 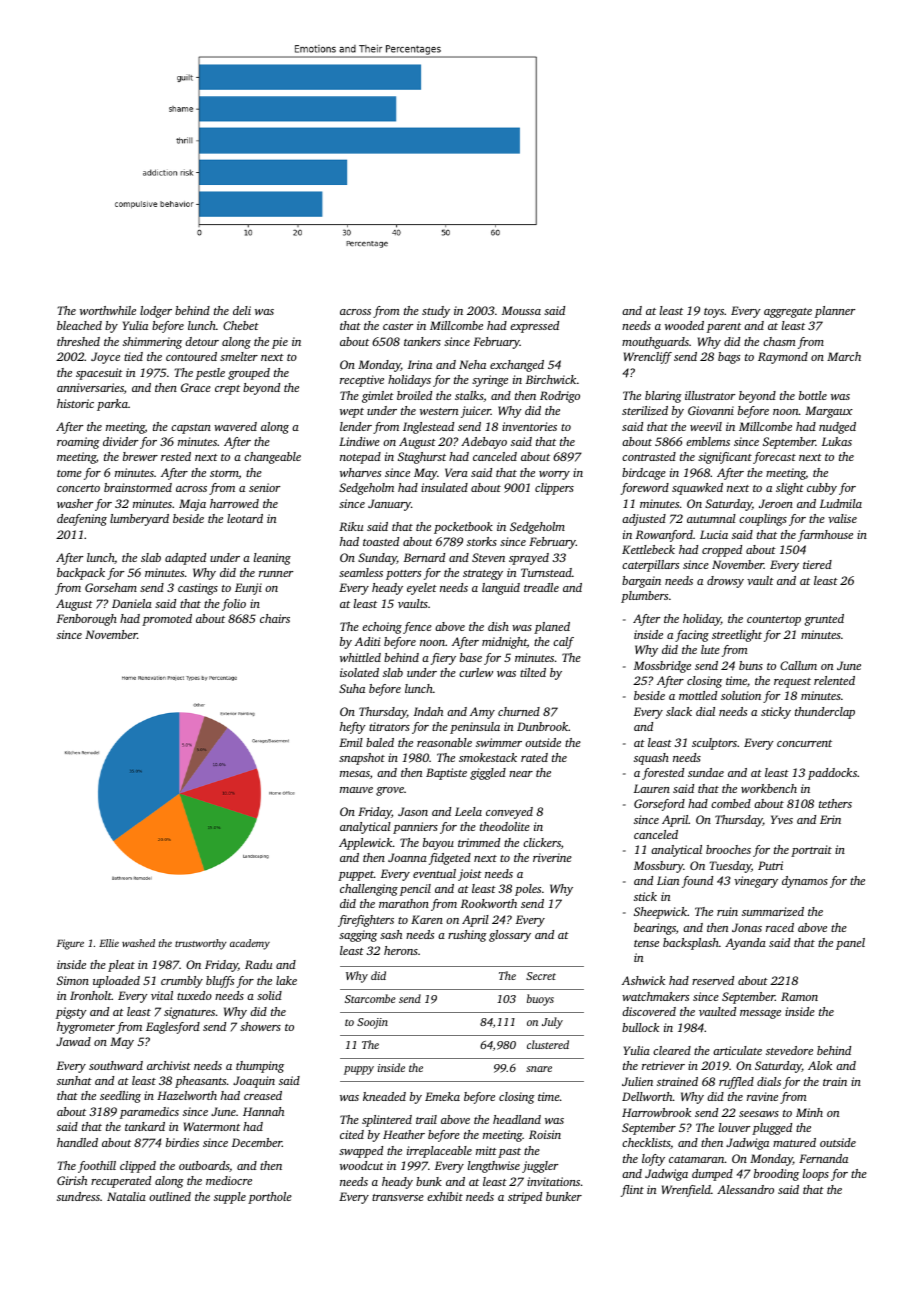 I want to click on caster, so click(x=398, y=326).
